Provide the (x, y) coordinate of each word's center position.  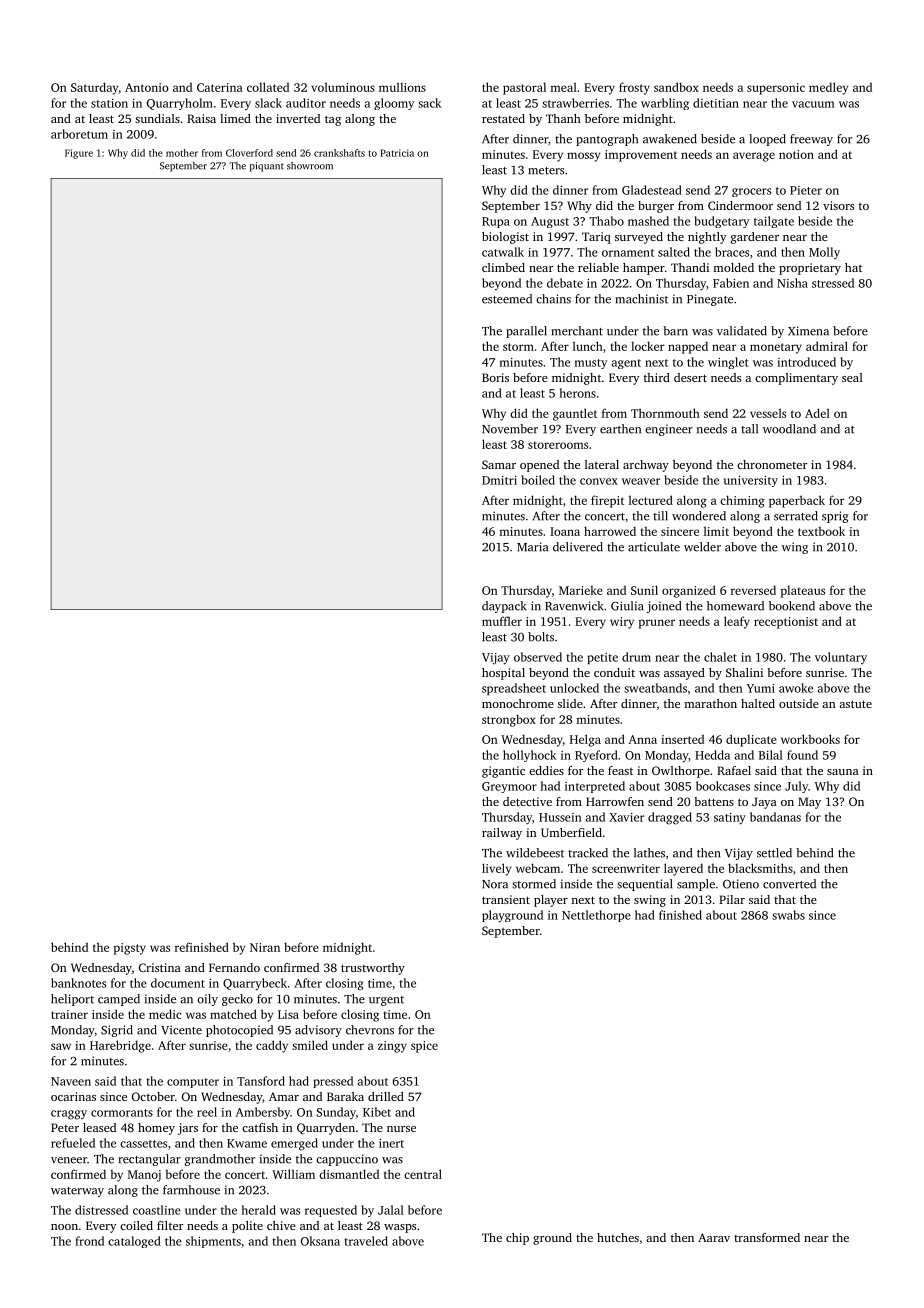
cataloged (134, 1242)
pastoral (524, 88)
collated (268, 87)
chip (517, 1239)
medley (828, 88)
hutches (618, 1237)
